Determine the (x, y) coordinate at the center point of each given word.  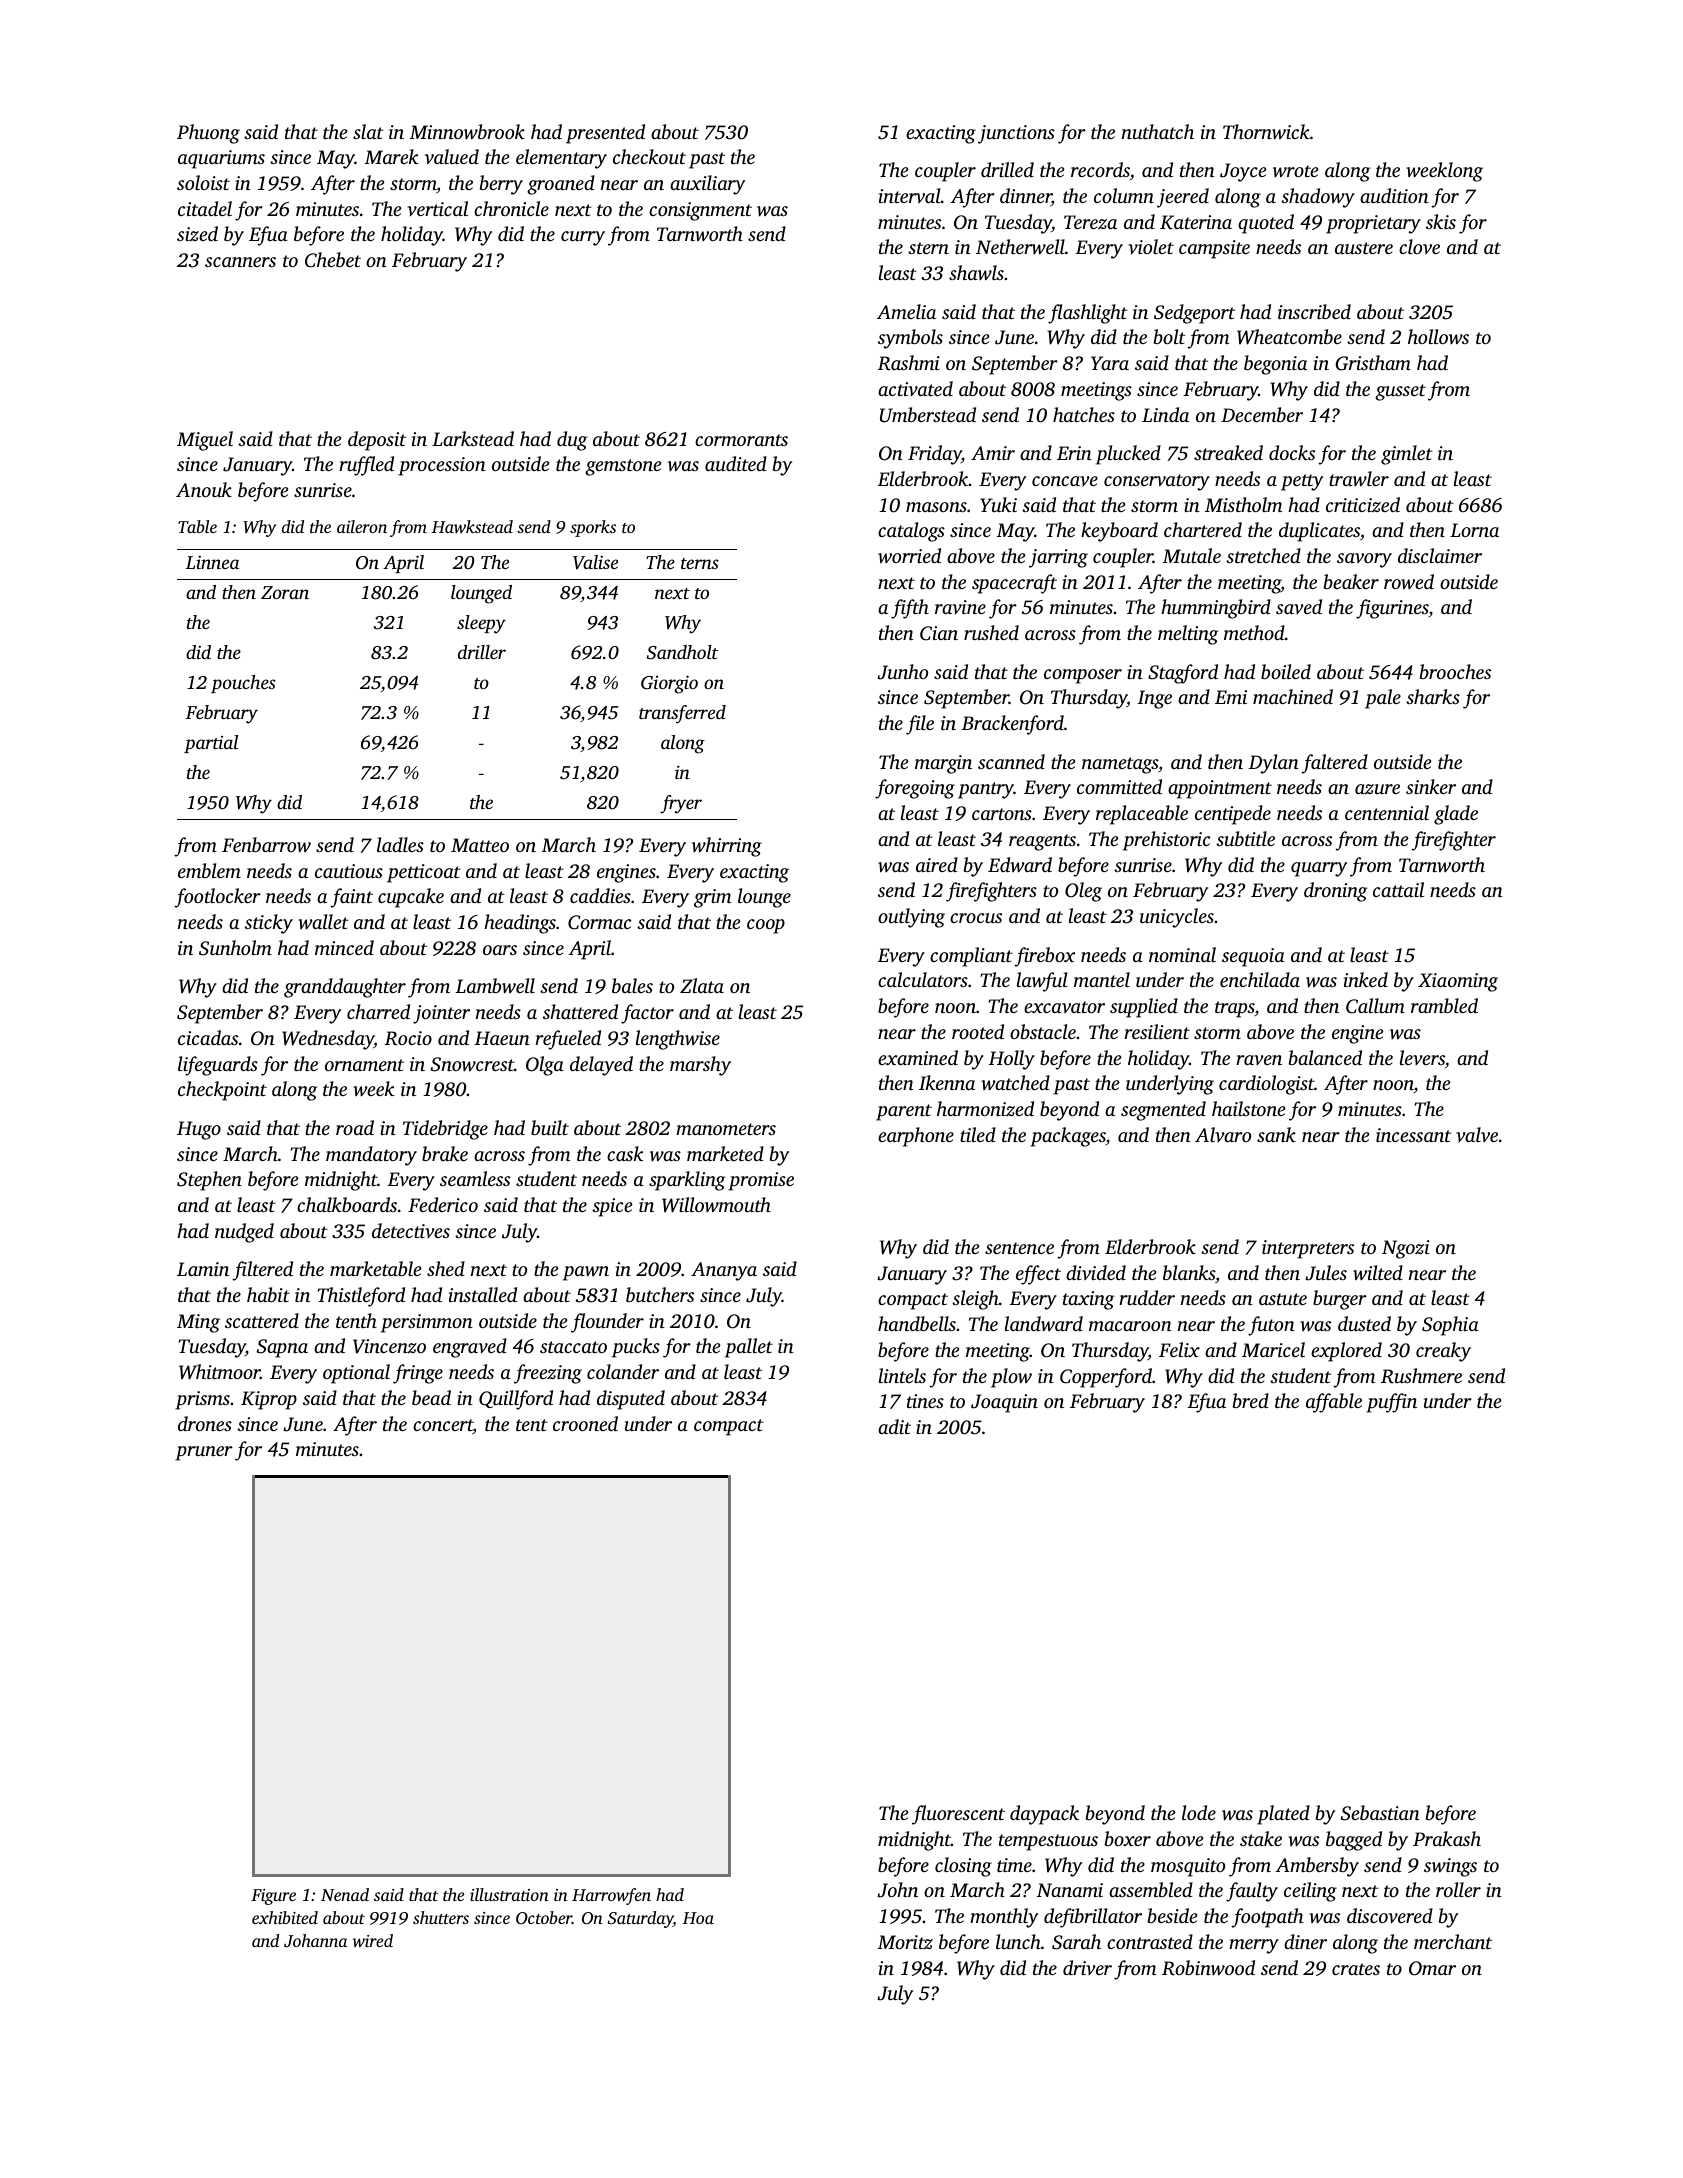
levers (1422, 1057)
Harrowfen (611, 1896)
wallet (323, 921)
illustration (509, 1894)
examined (918, 1057)
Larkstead (473, 438)
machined (1293, 696)
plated (1283, 1815)
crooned (585, 1423)
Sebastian (1380, 1813)
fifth (910, 609)
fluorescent (958, 1815)
